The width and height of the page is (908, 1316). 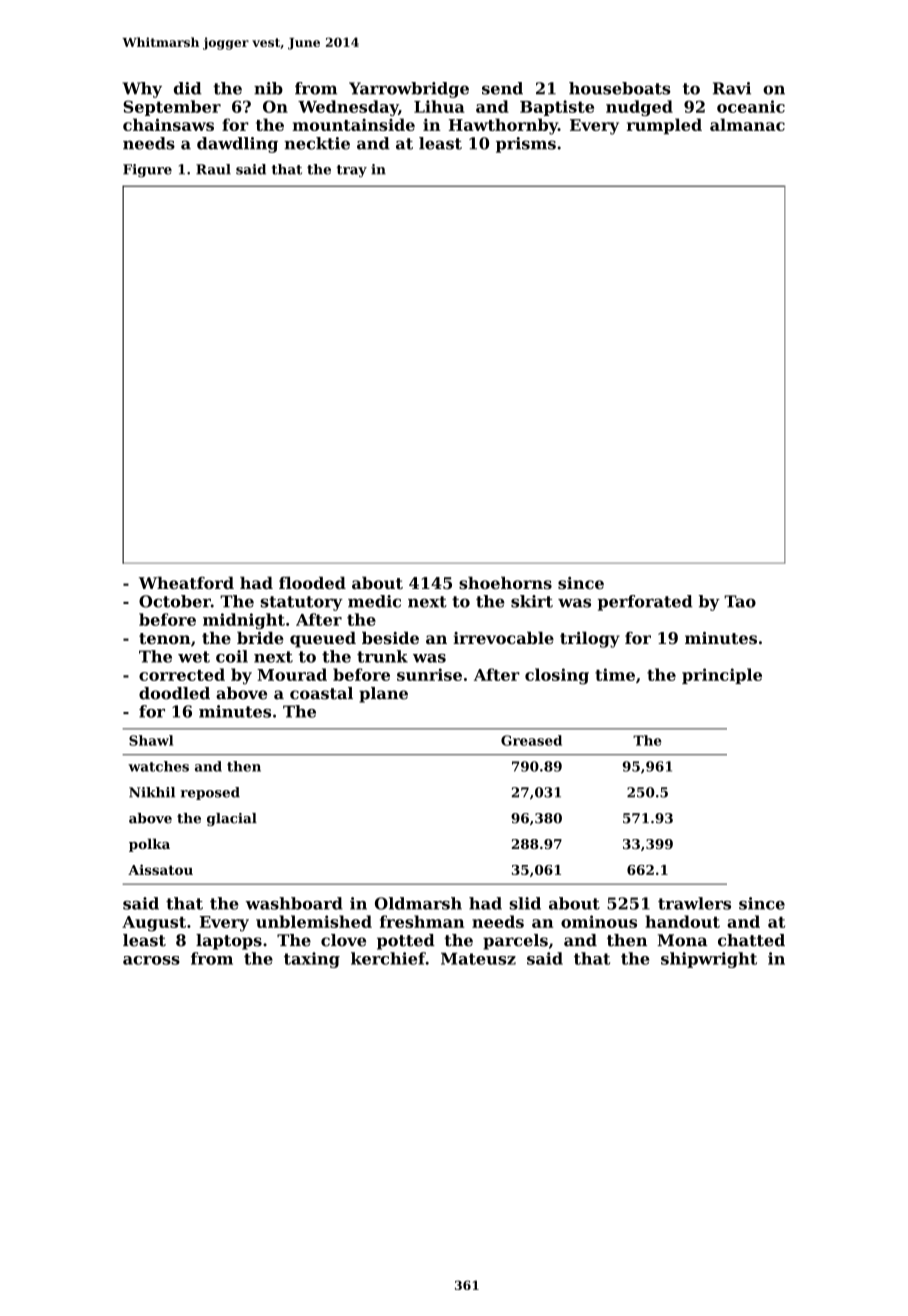 What do you see at coordinates (694, 903) in the page?
I see `trawlers` at bounding box center [694, 903].
